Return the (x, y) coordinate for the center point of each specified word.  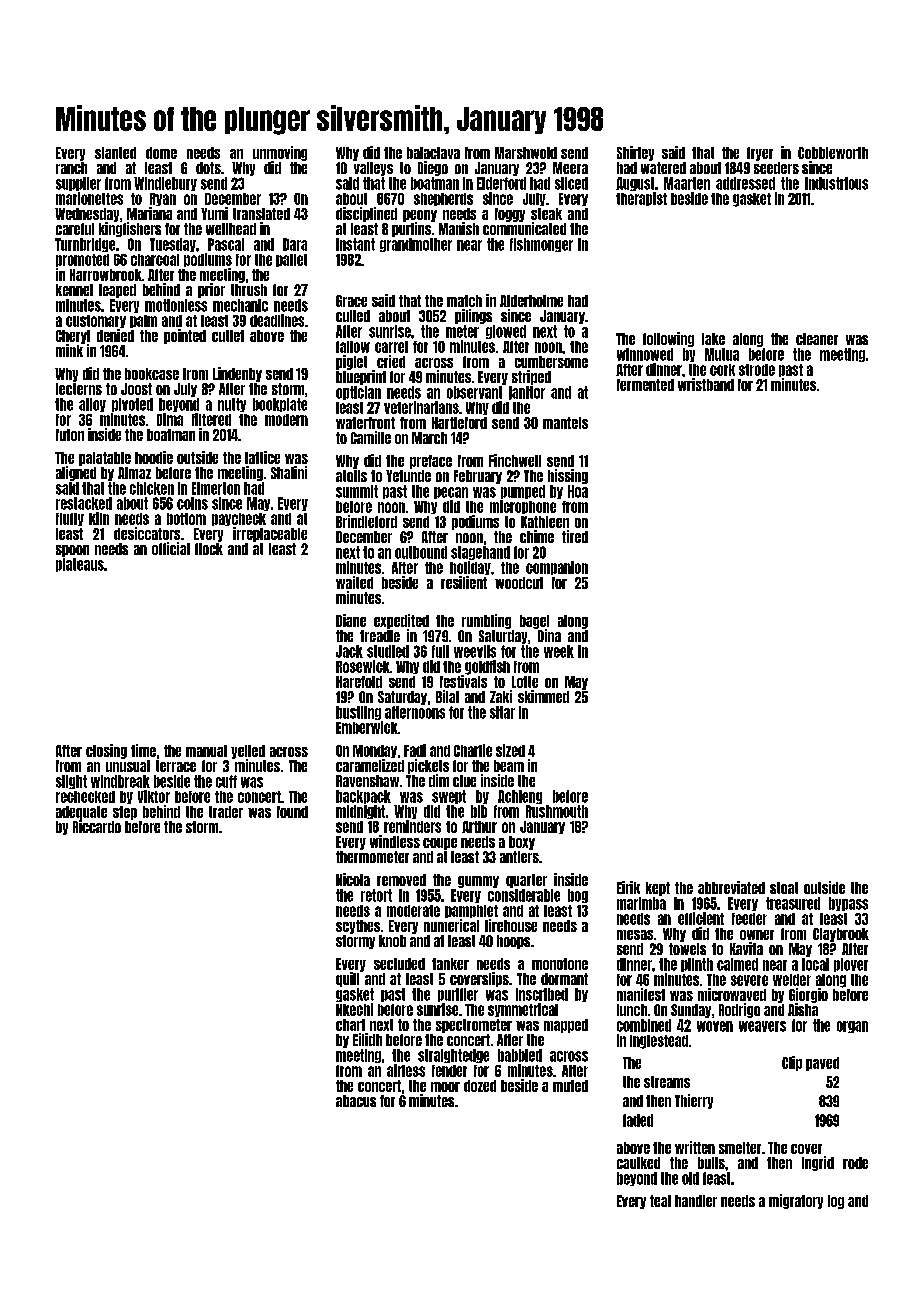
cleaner (817, 339)
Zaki (501, 696)
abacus (356, 1101)
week (559, 651)
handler (696, 1201)
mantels (565, 423)
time (143, 750)
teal (660, 1201)
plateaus (80, 565)
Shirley (635, 153)
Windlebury (165, 184)
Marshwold (526, 153)
